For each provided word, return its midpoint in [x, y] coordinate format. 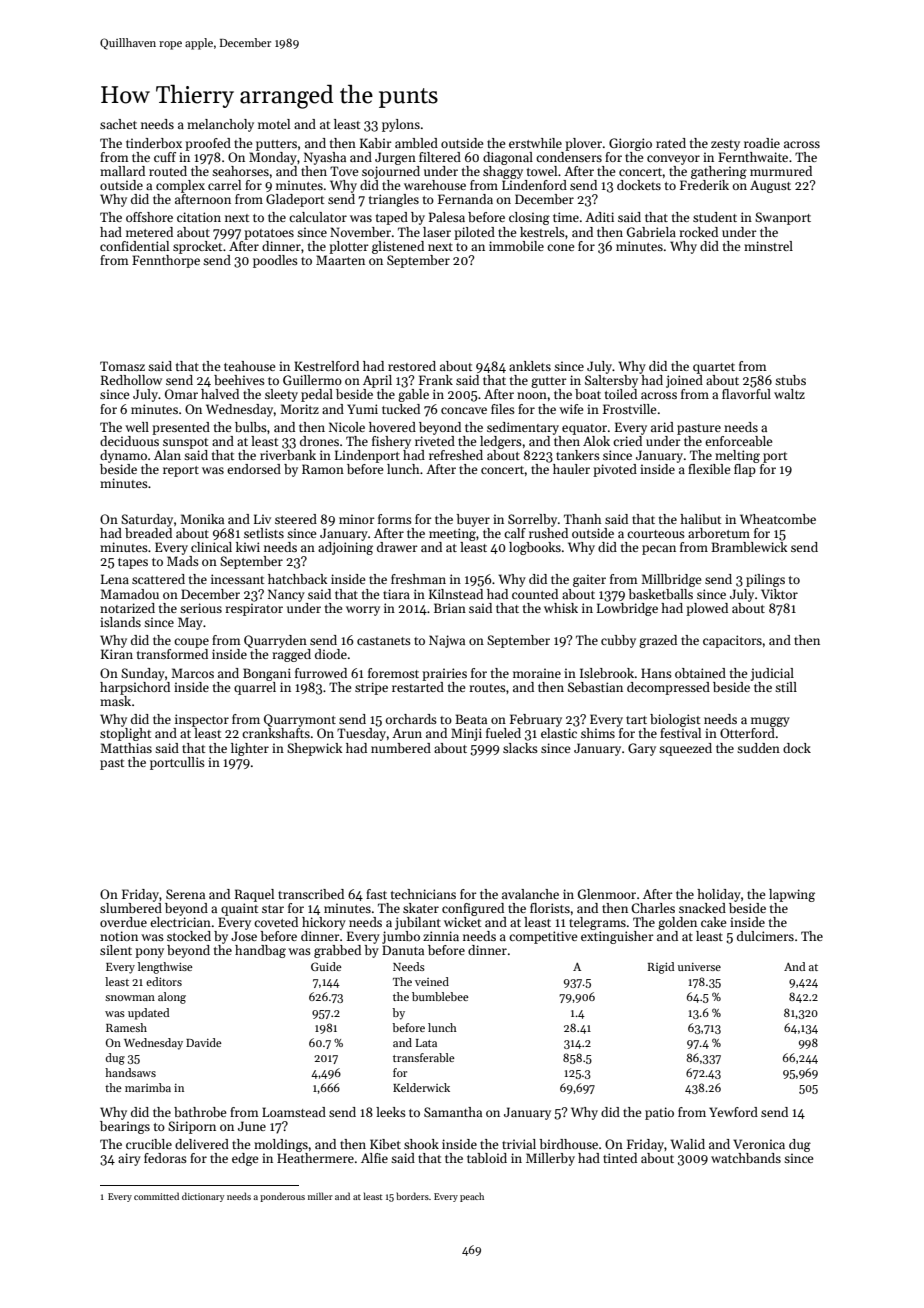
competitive [543, 937]
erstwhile [535, 143]
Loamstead [294, 1112]
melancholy [220, 125]
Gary [642, 749]
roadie [762, 143]
